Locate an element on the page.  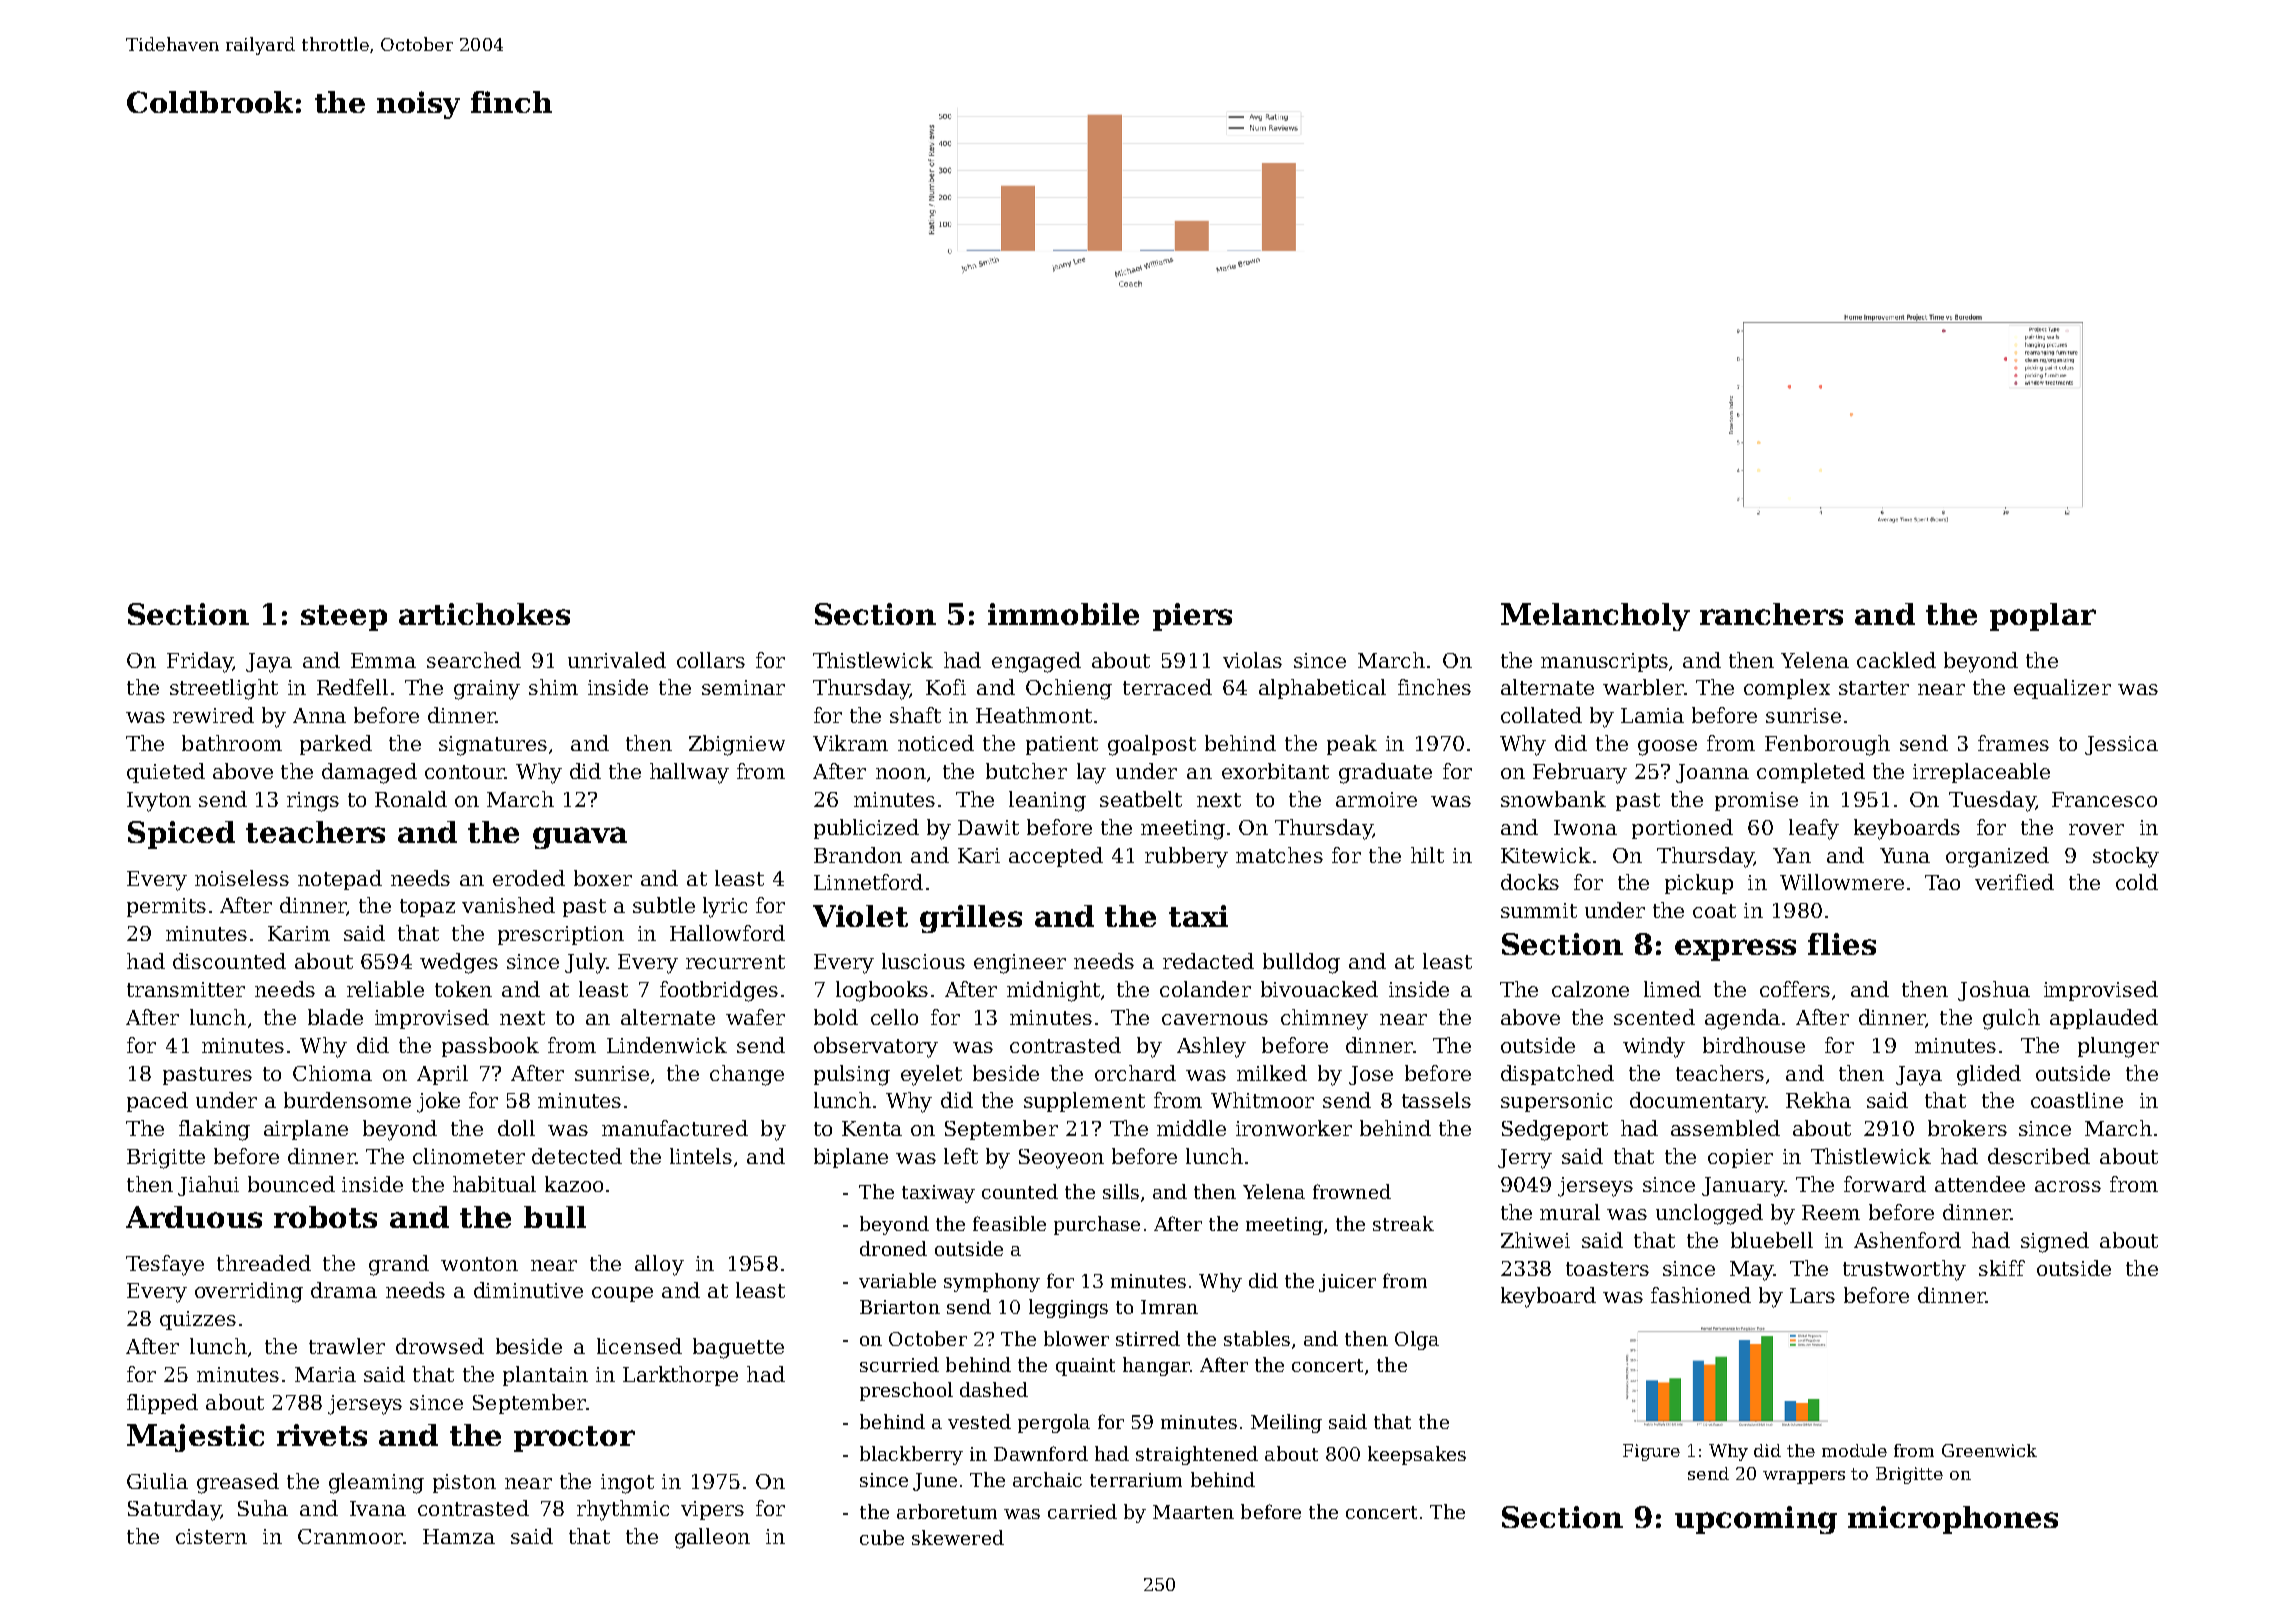
quieted is located at coordinates (166, 773).
